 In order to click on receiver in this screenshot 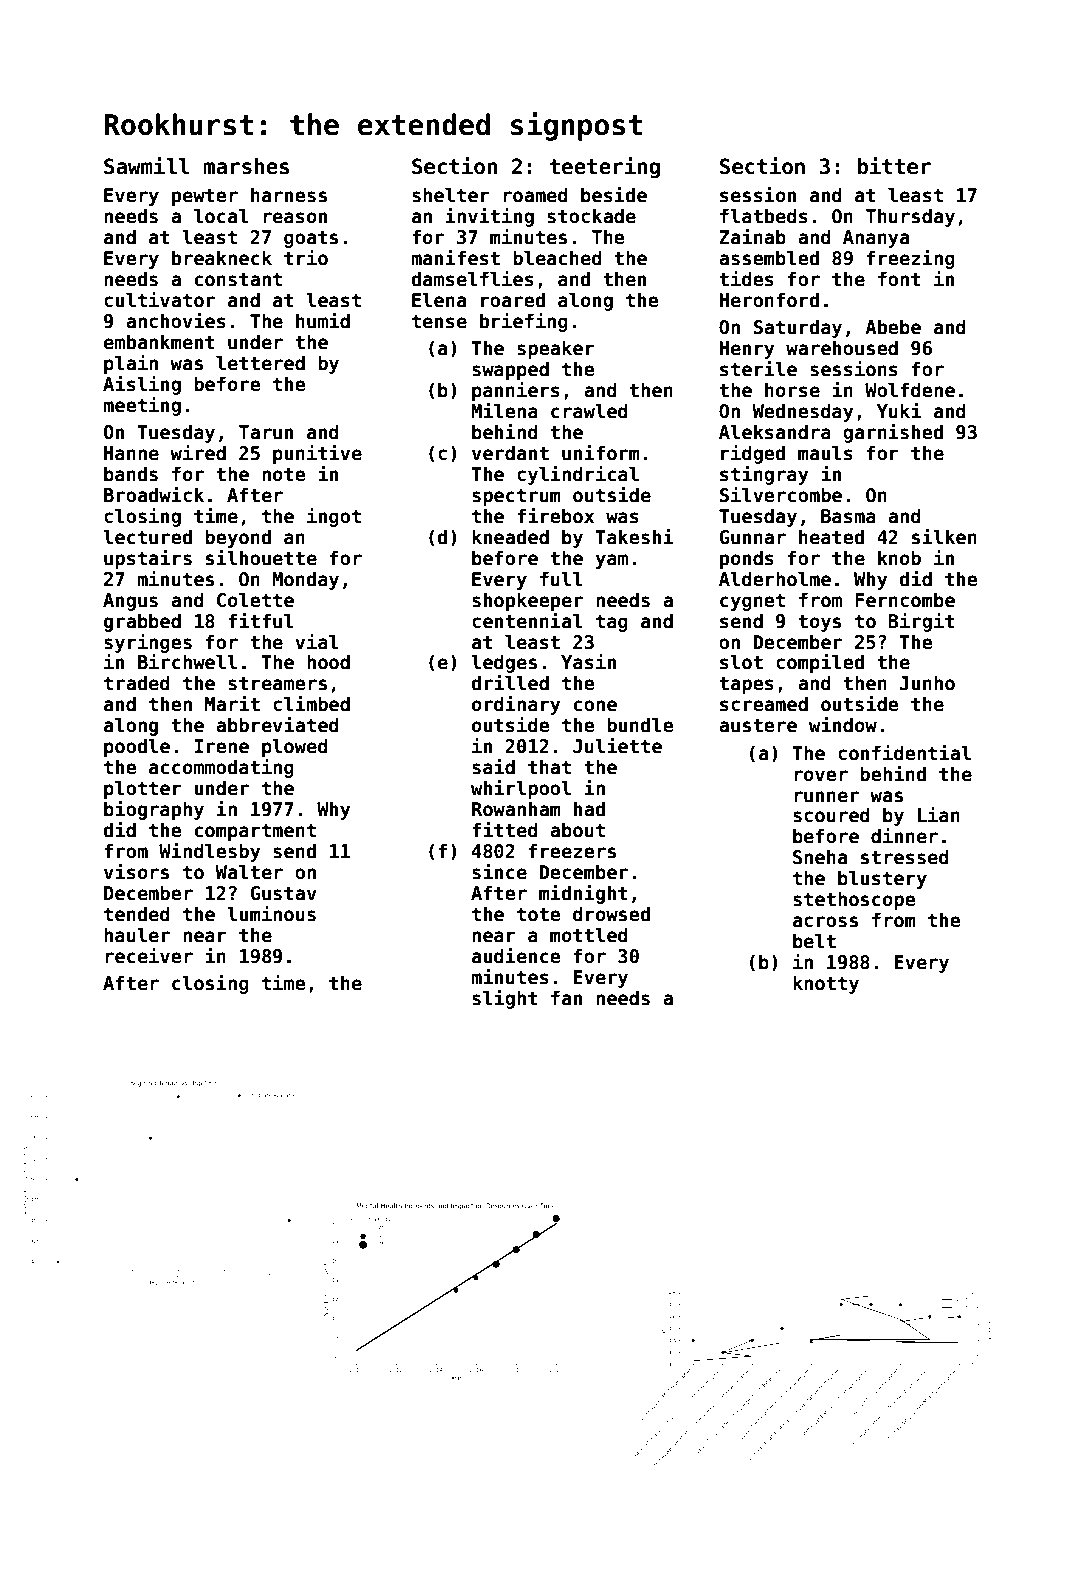, I will do `click(149, 956)`.
